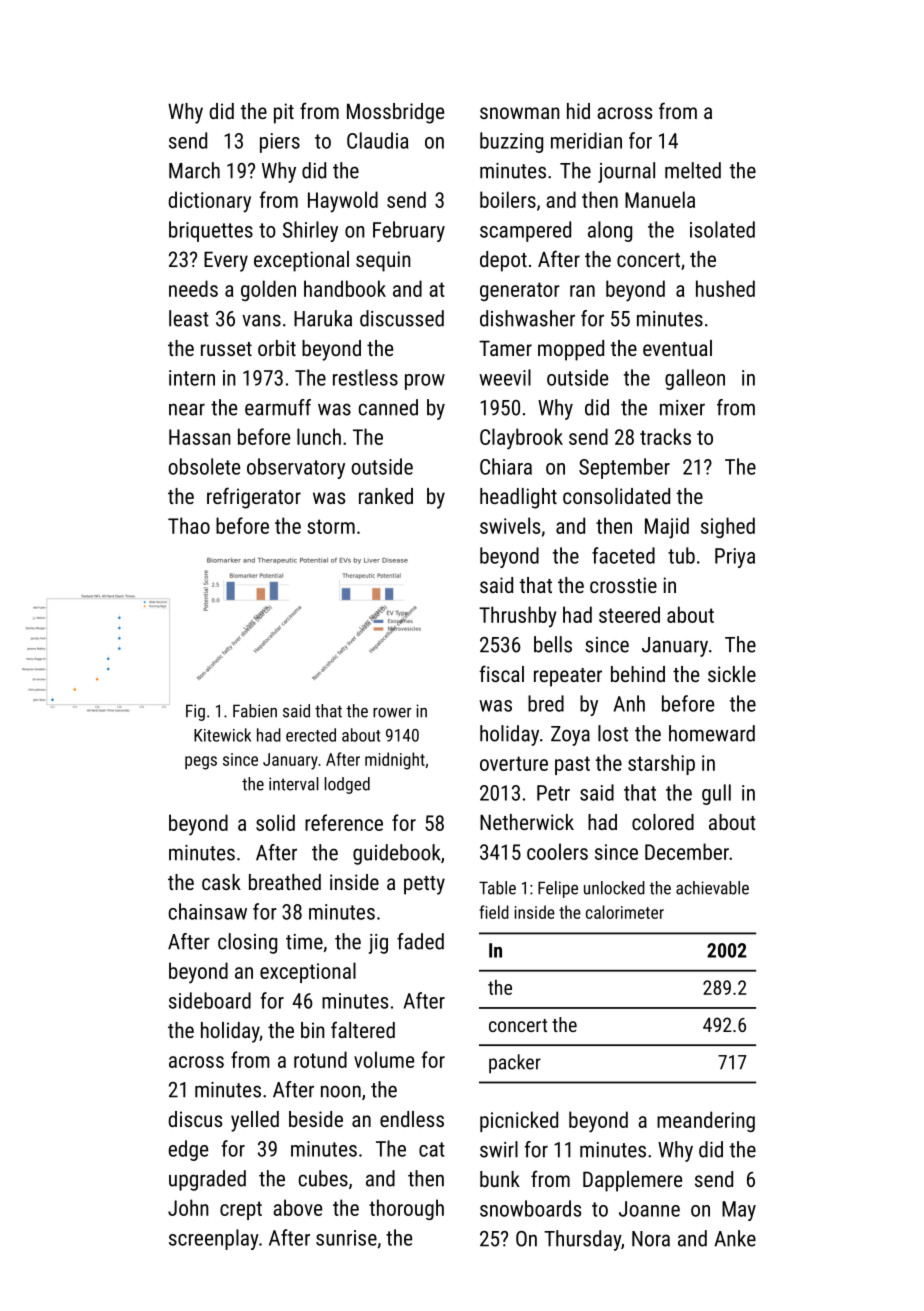 This document has width=924, height=1311. I want to click on hushed, so click(725, 288).
